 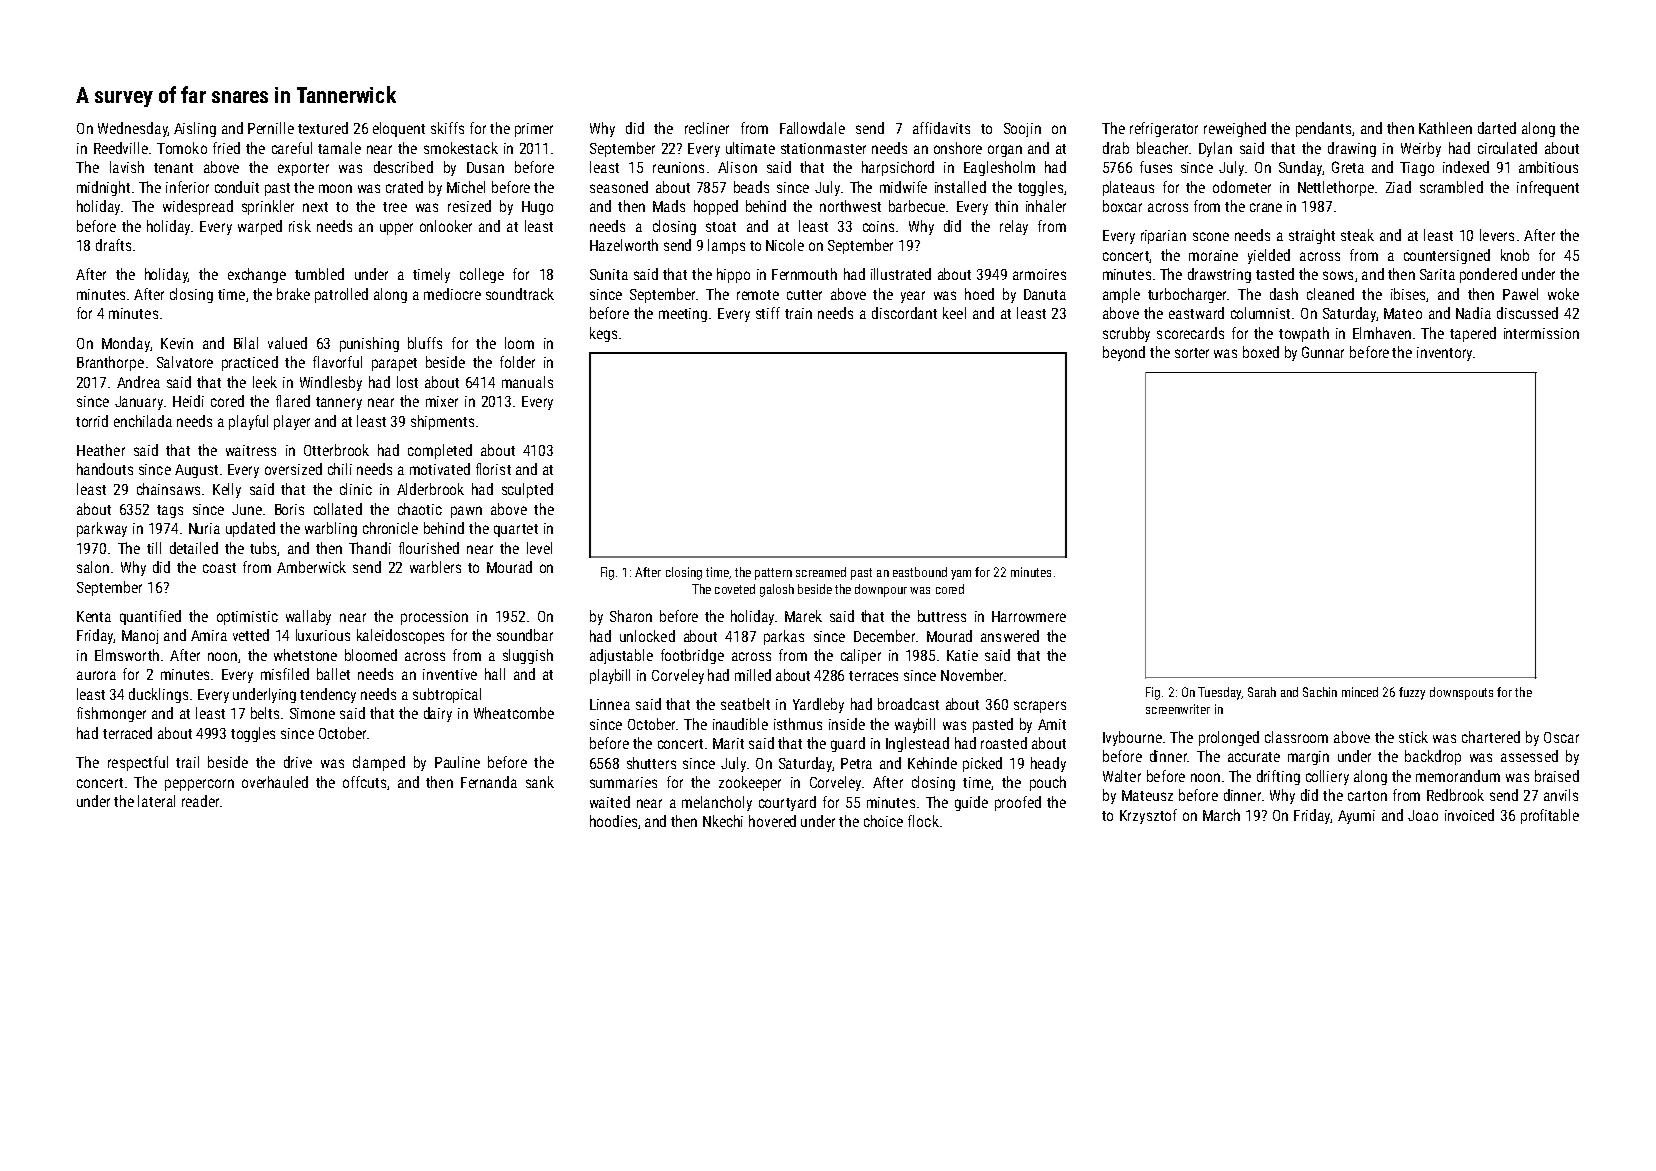 I want to click on Ivybourne, so click(x=1132, y=738).
